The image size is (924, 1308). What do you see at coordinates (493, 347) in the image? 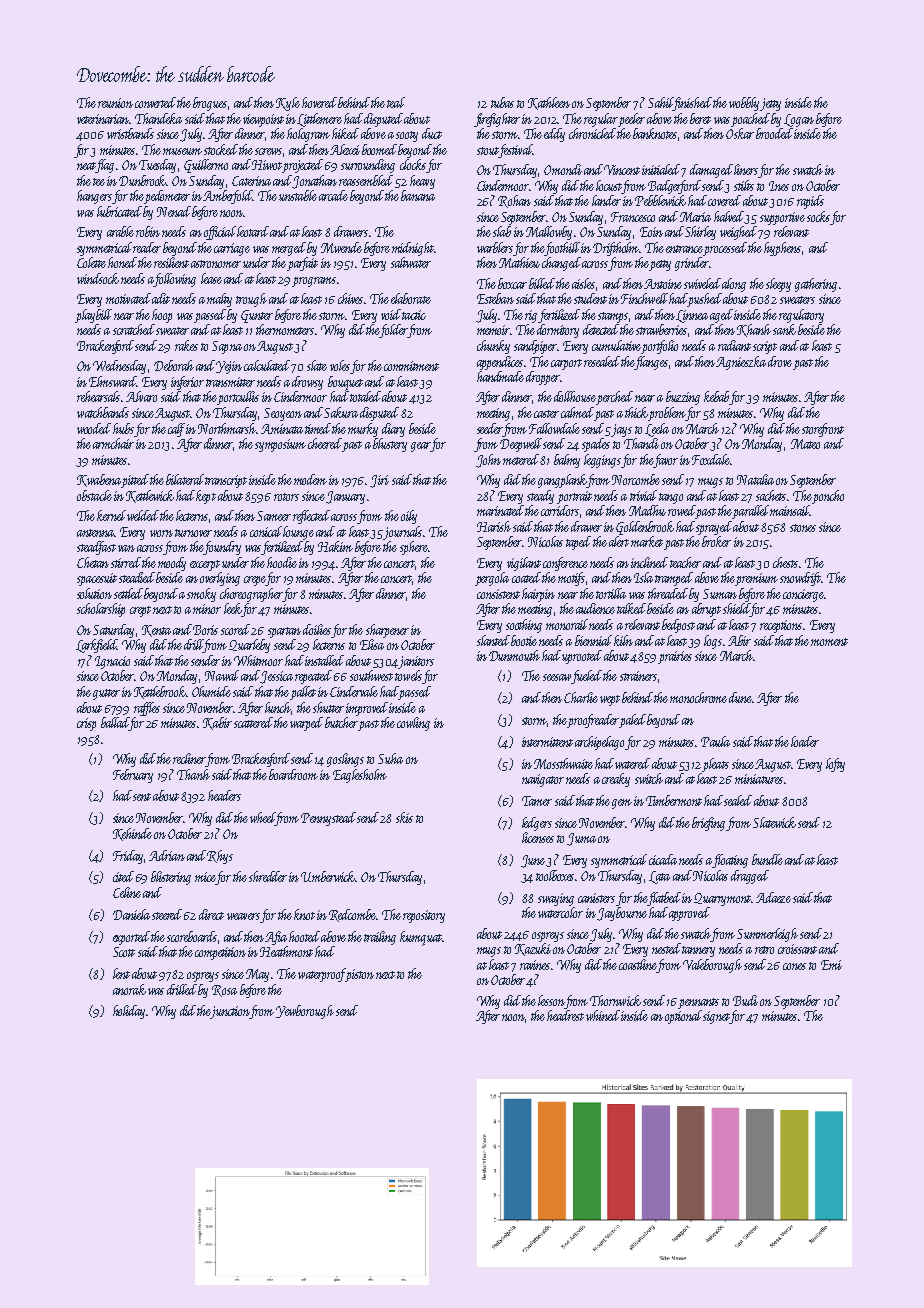
I see `chunky` at bounding box center [493, 347].
